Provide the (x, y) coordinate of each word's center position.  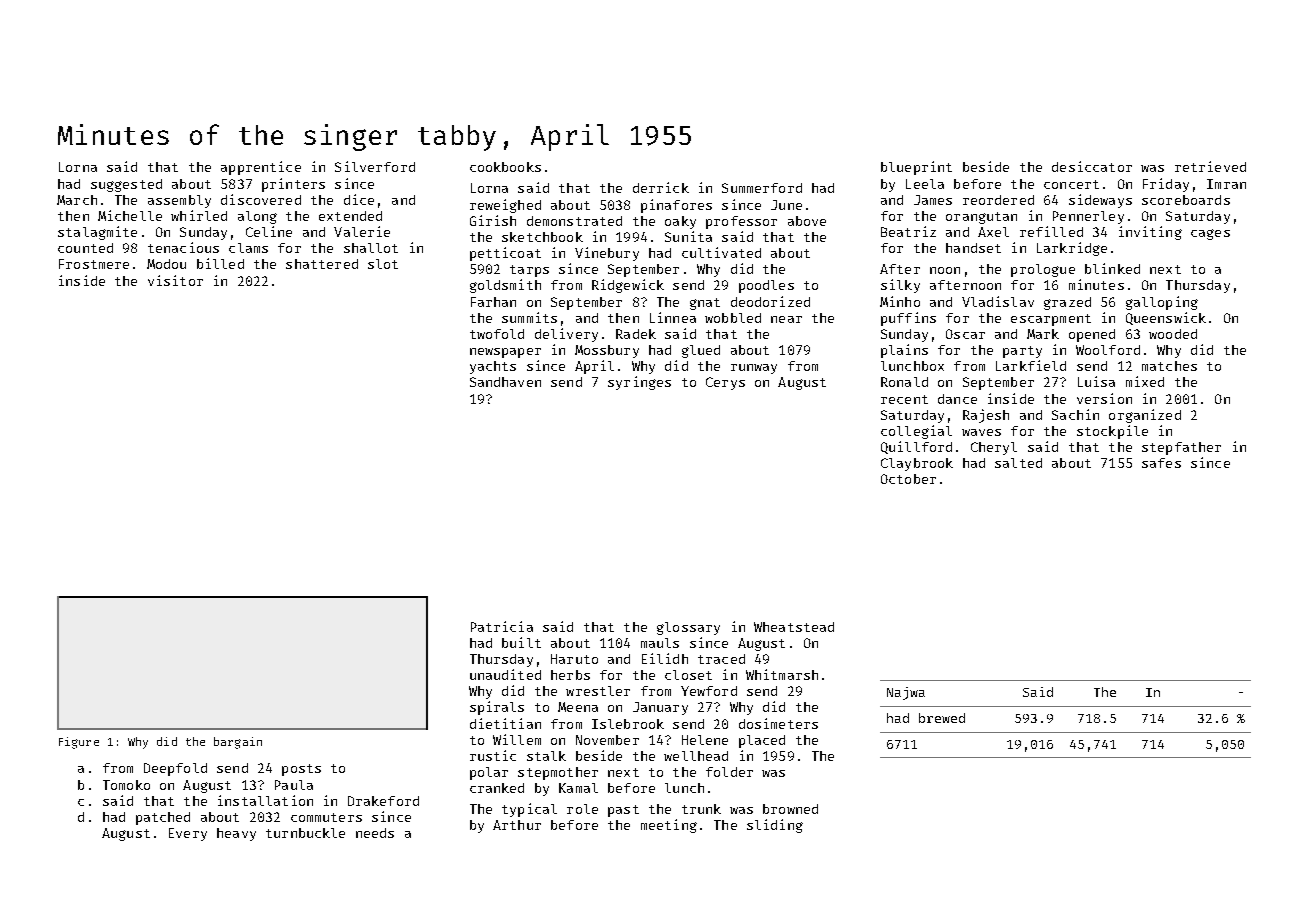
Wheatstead (794, 627)
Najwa (906, 693)
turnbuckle (305, 833)
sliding (775, 826)
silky (900, 286)
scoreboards (1186, 200)
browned (790, 809)
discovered (261, 199)
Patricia (502, 626)
